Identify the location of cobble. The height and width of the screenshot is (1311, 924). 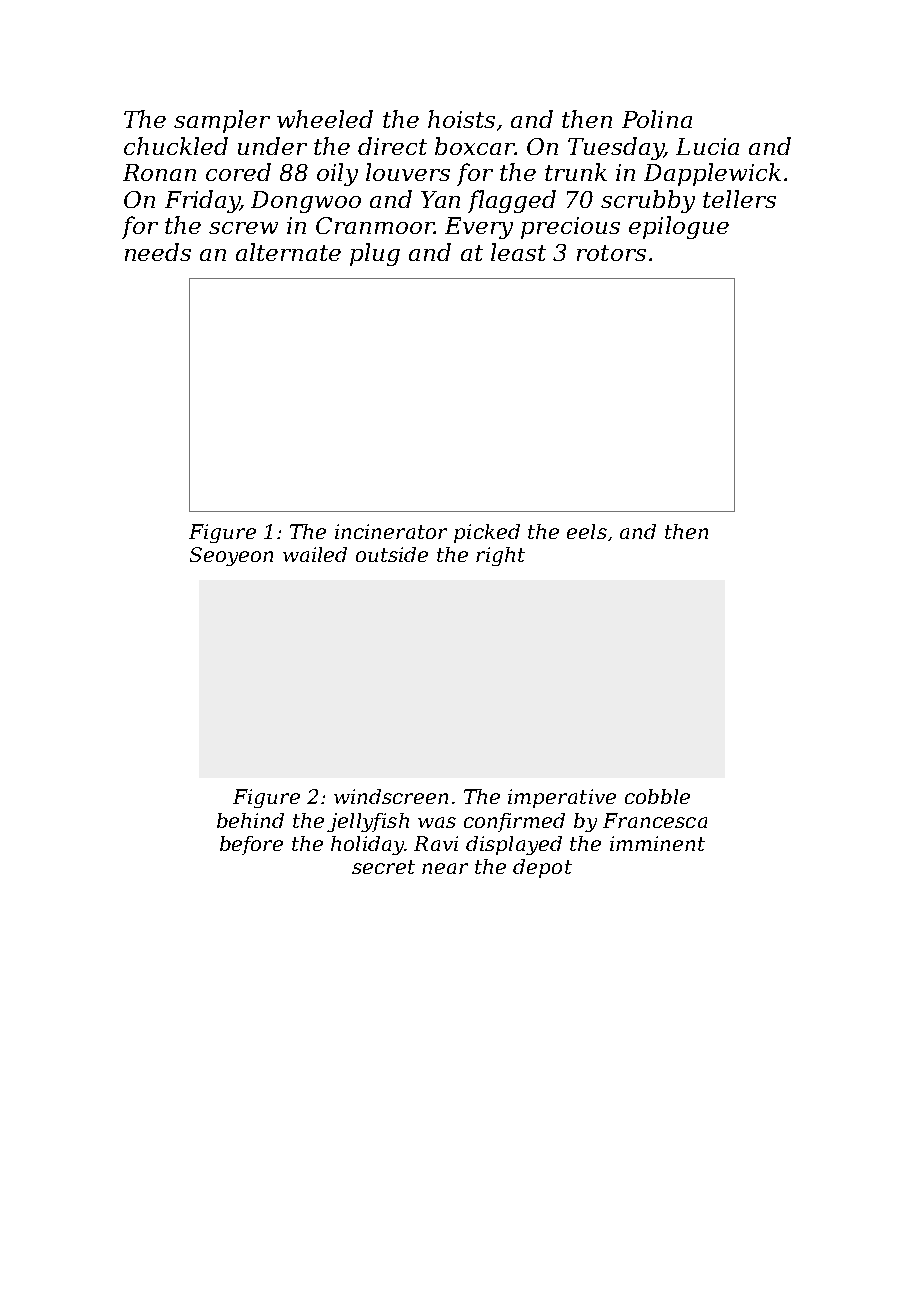
(657, 796).
